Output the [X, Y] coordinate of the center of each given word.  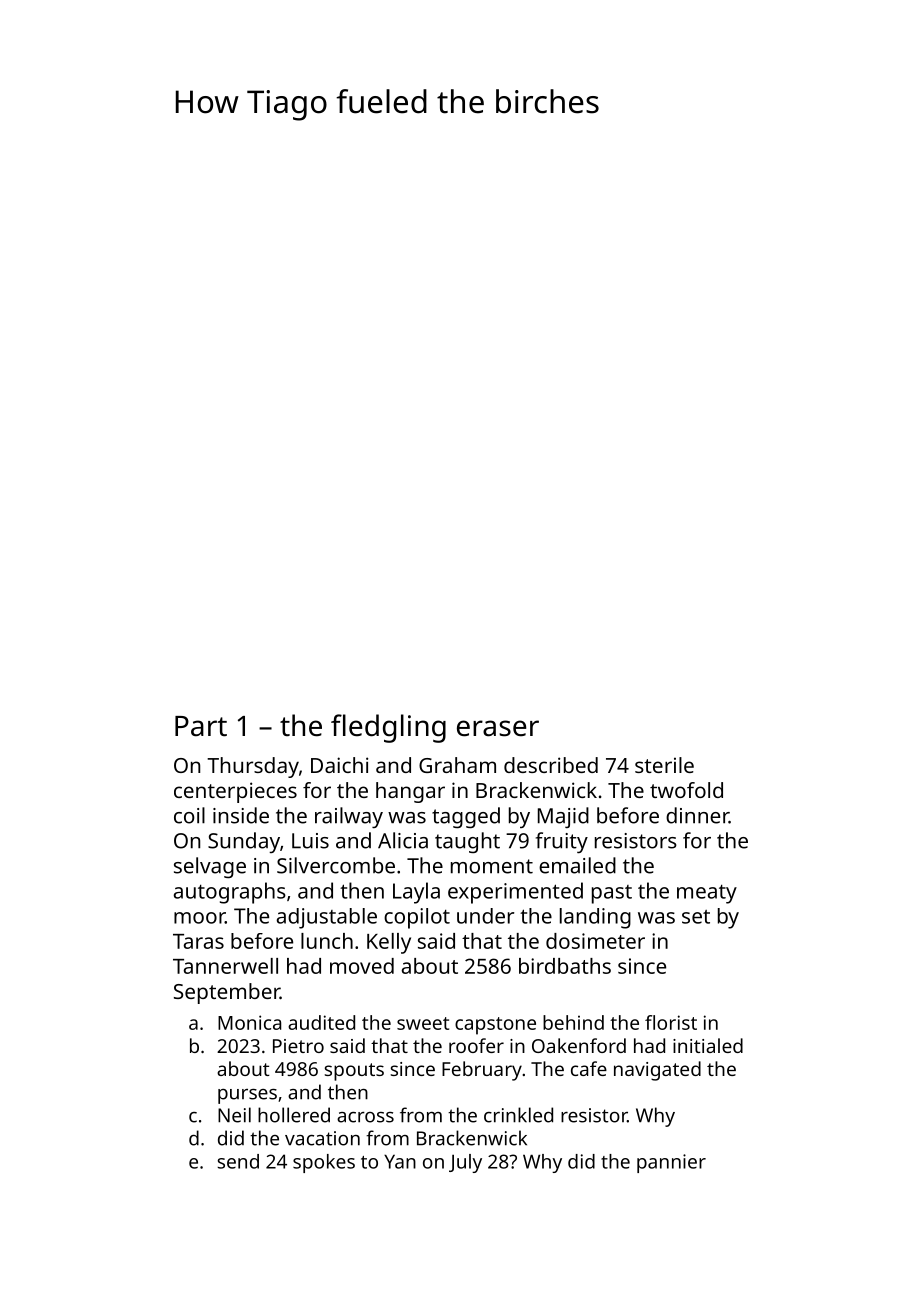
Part [201, 726]
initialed [708, 1045]
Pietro [298, 1046]
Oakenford [579, 1045]
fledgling [388, 728]
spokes [324, 1163]
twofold [686, 790]
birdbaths [565, 966]
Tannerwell [225, 966]
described [551, 765]
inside [241, 815]
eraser [498, 728]
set [696, 917]
